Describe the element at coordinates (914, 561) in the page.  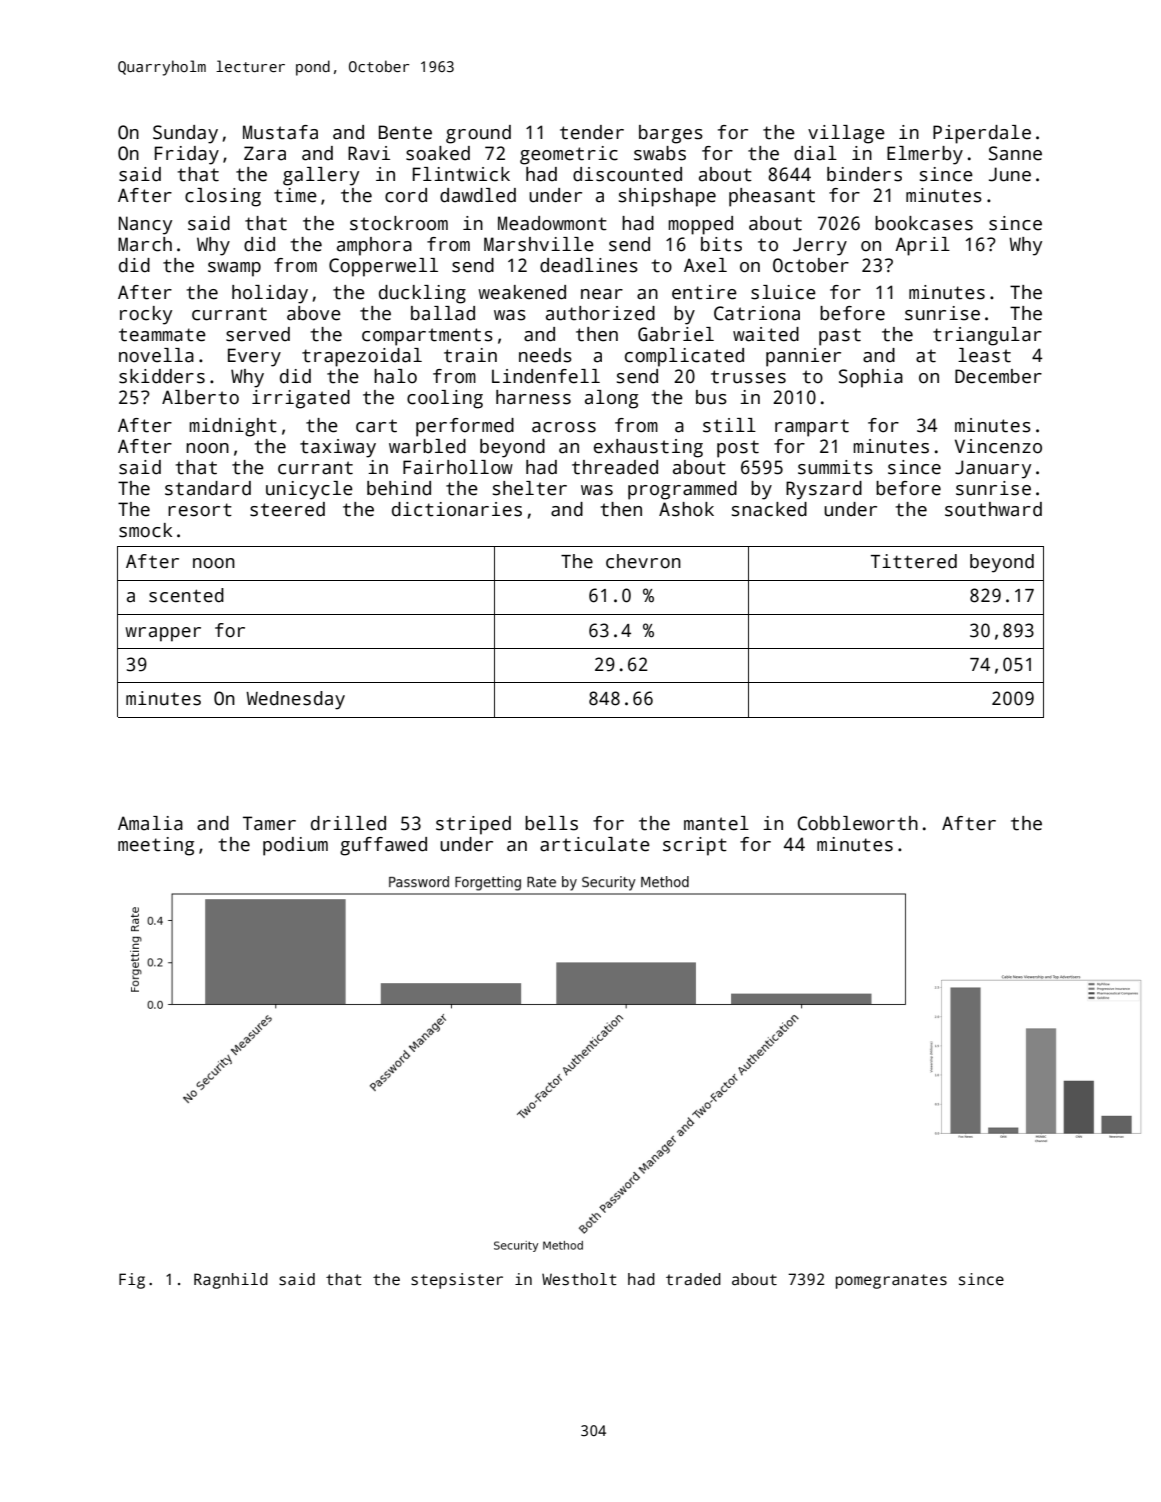
I see `Tittered` at that location.
